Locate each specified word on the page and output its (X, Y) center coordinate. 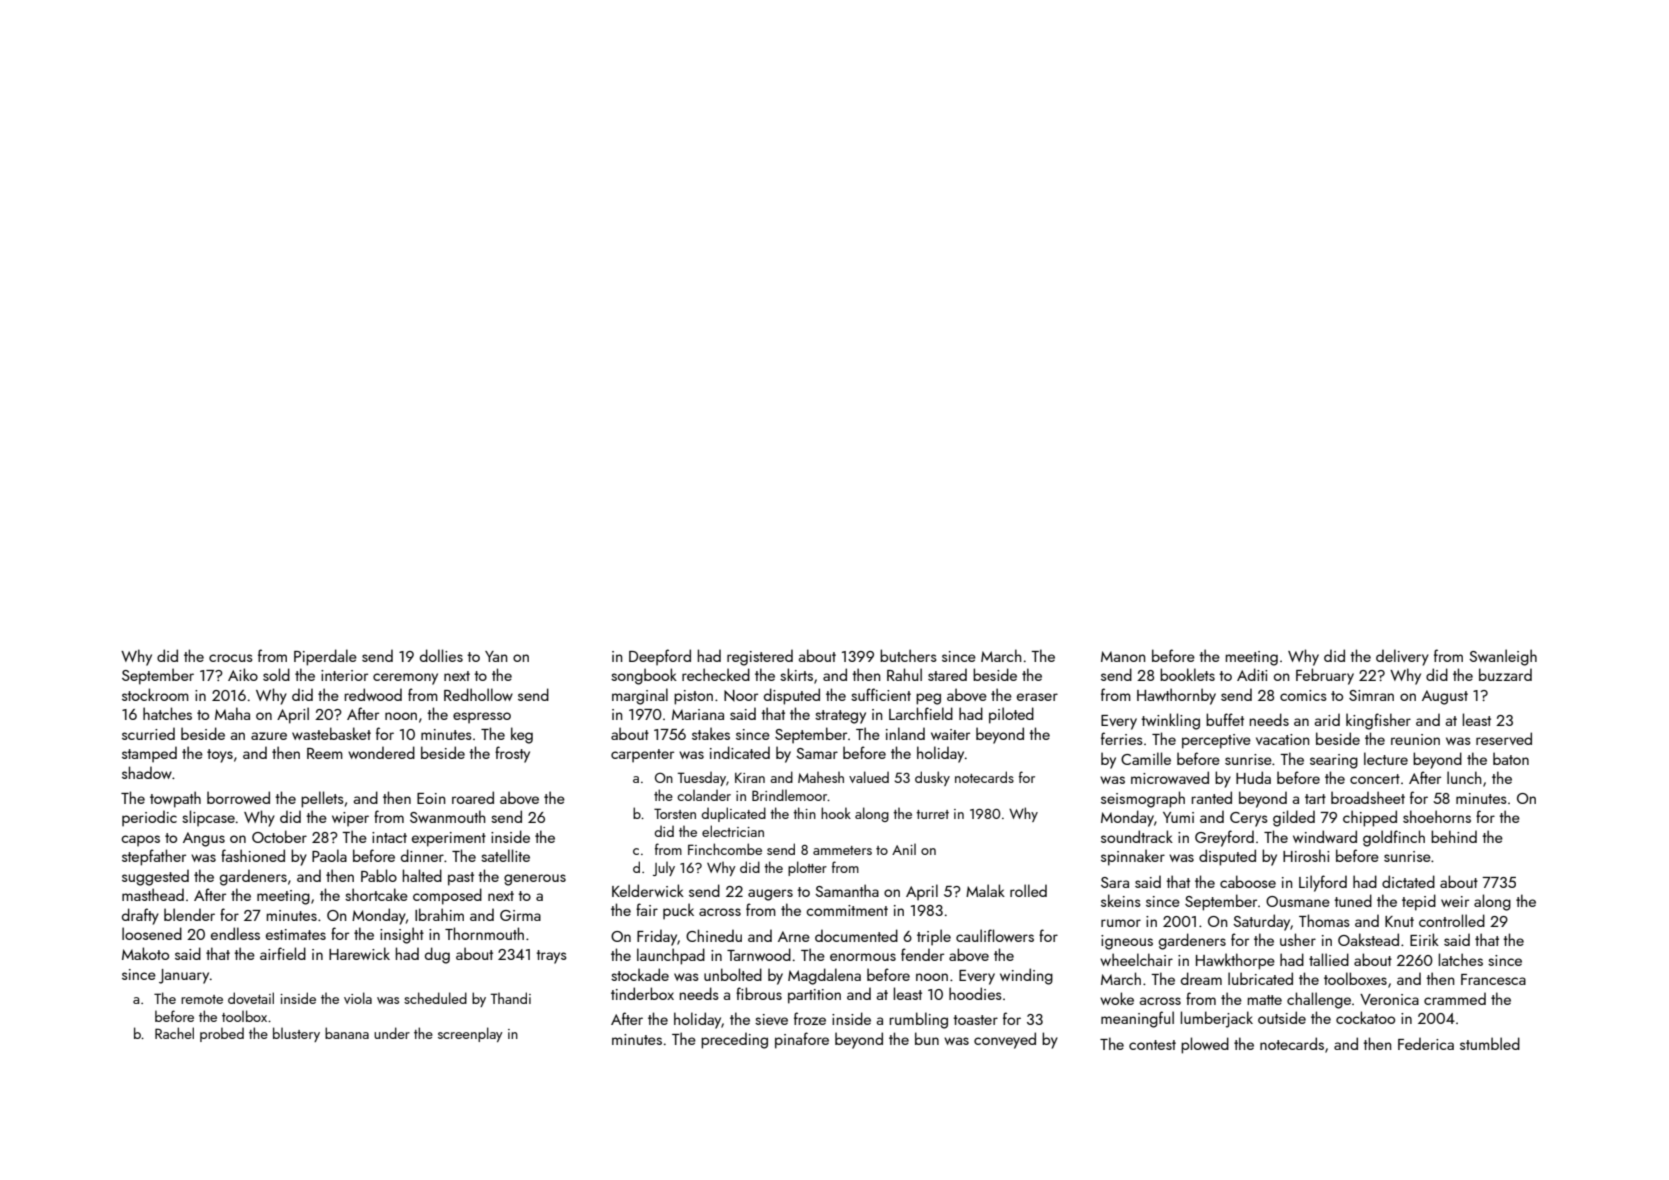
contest (1152, 1045)
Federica (1426, 1043)
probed (222, 1034)
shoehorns (1437, 816)
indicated (740, 752)
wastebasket (331, 733)
